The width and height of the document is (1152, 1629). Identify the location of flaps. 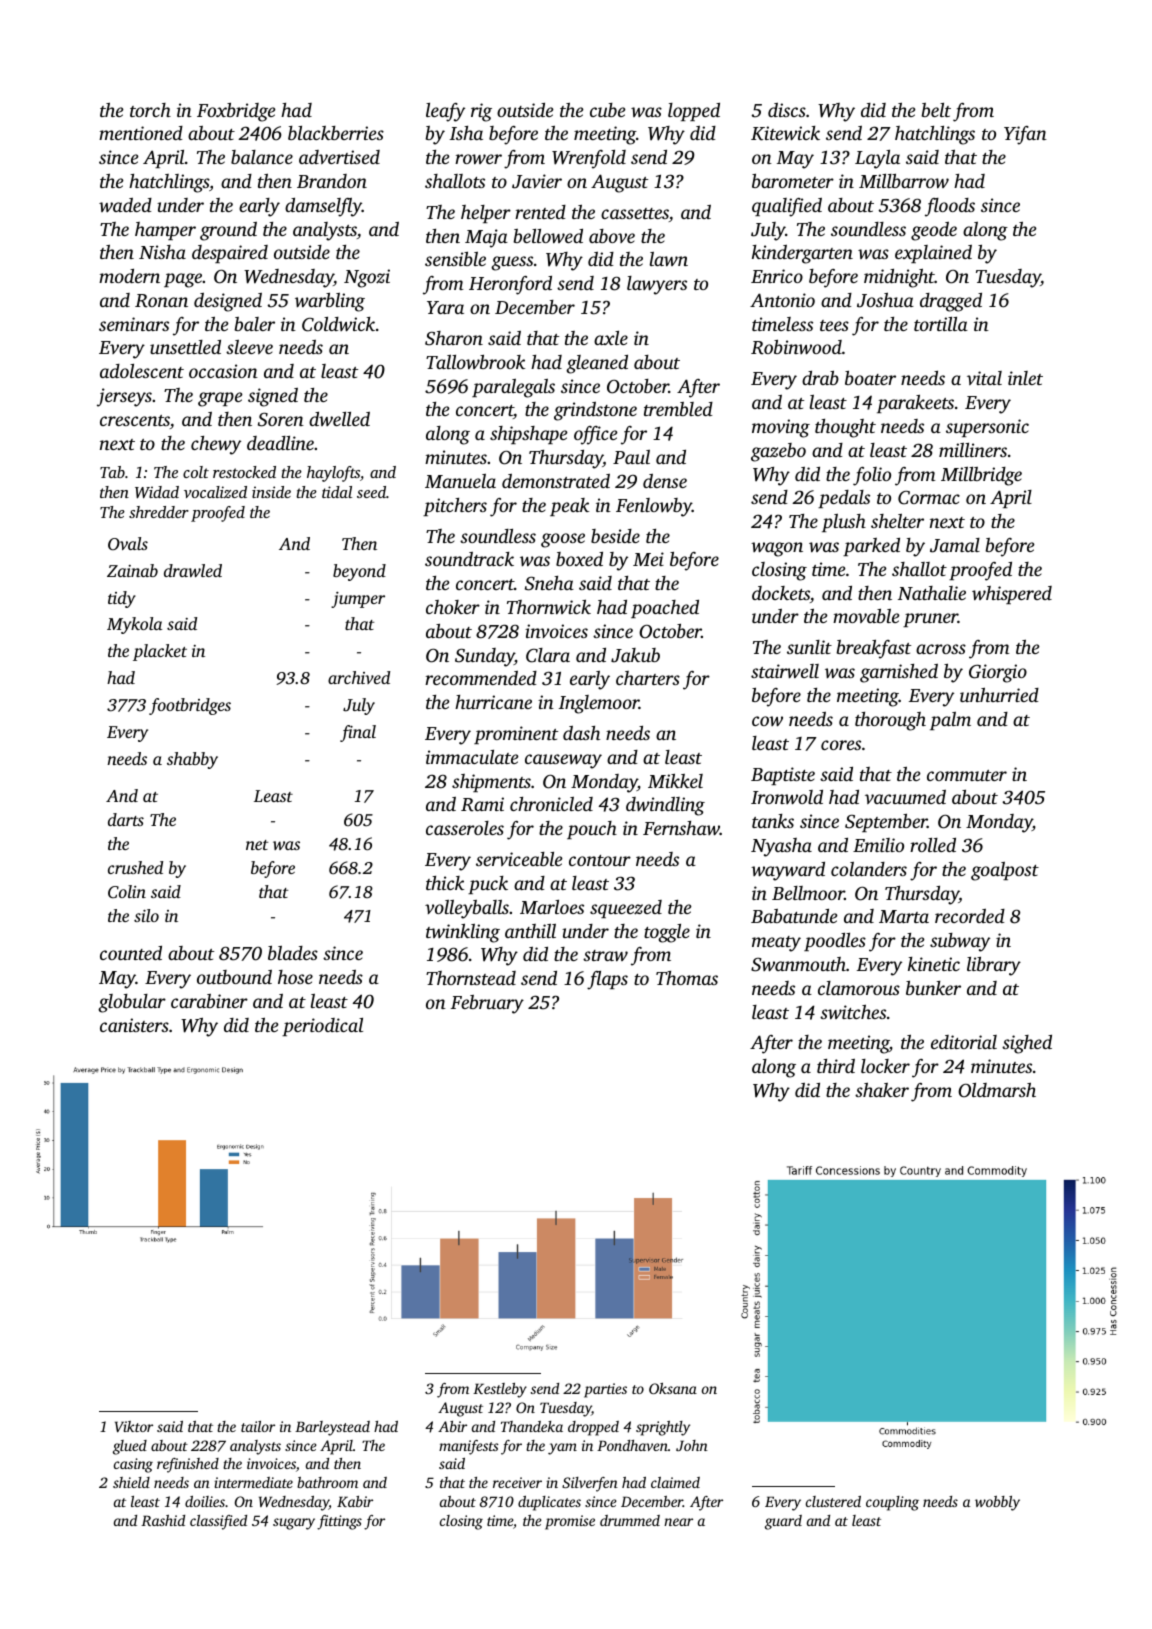
(607, 980).
